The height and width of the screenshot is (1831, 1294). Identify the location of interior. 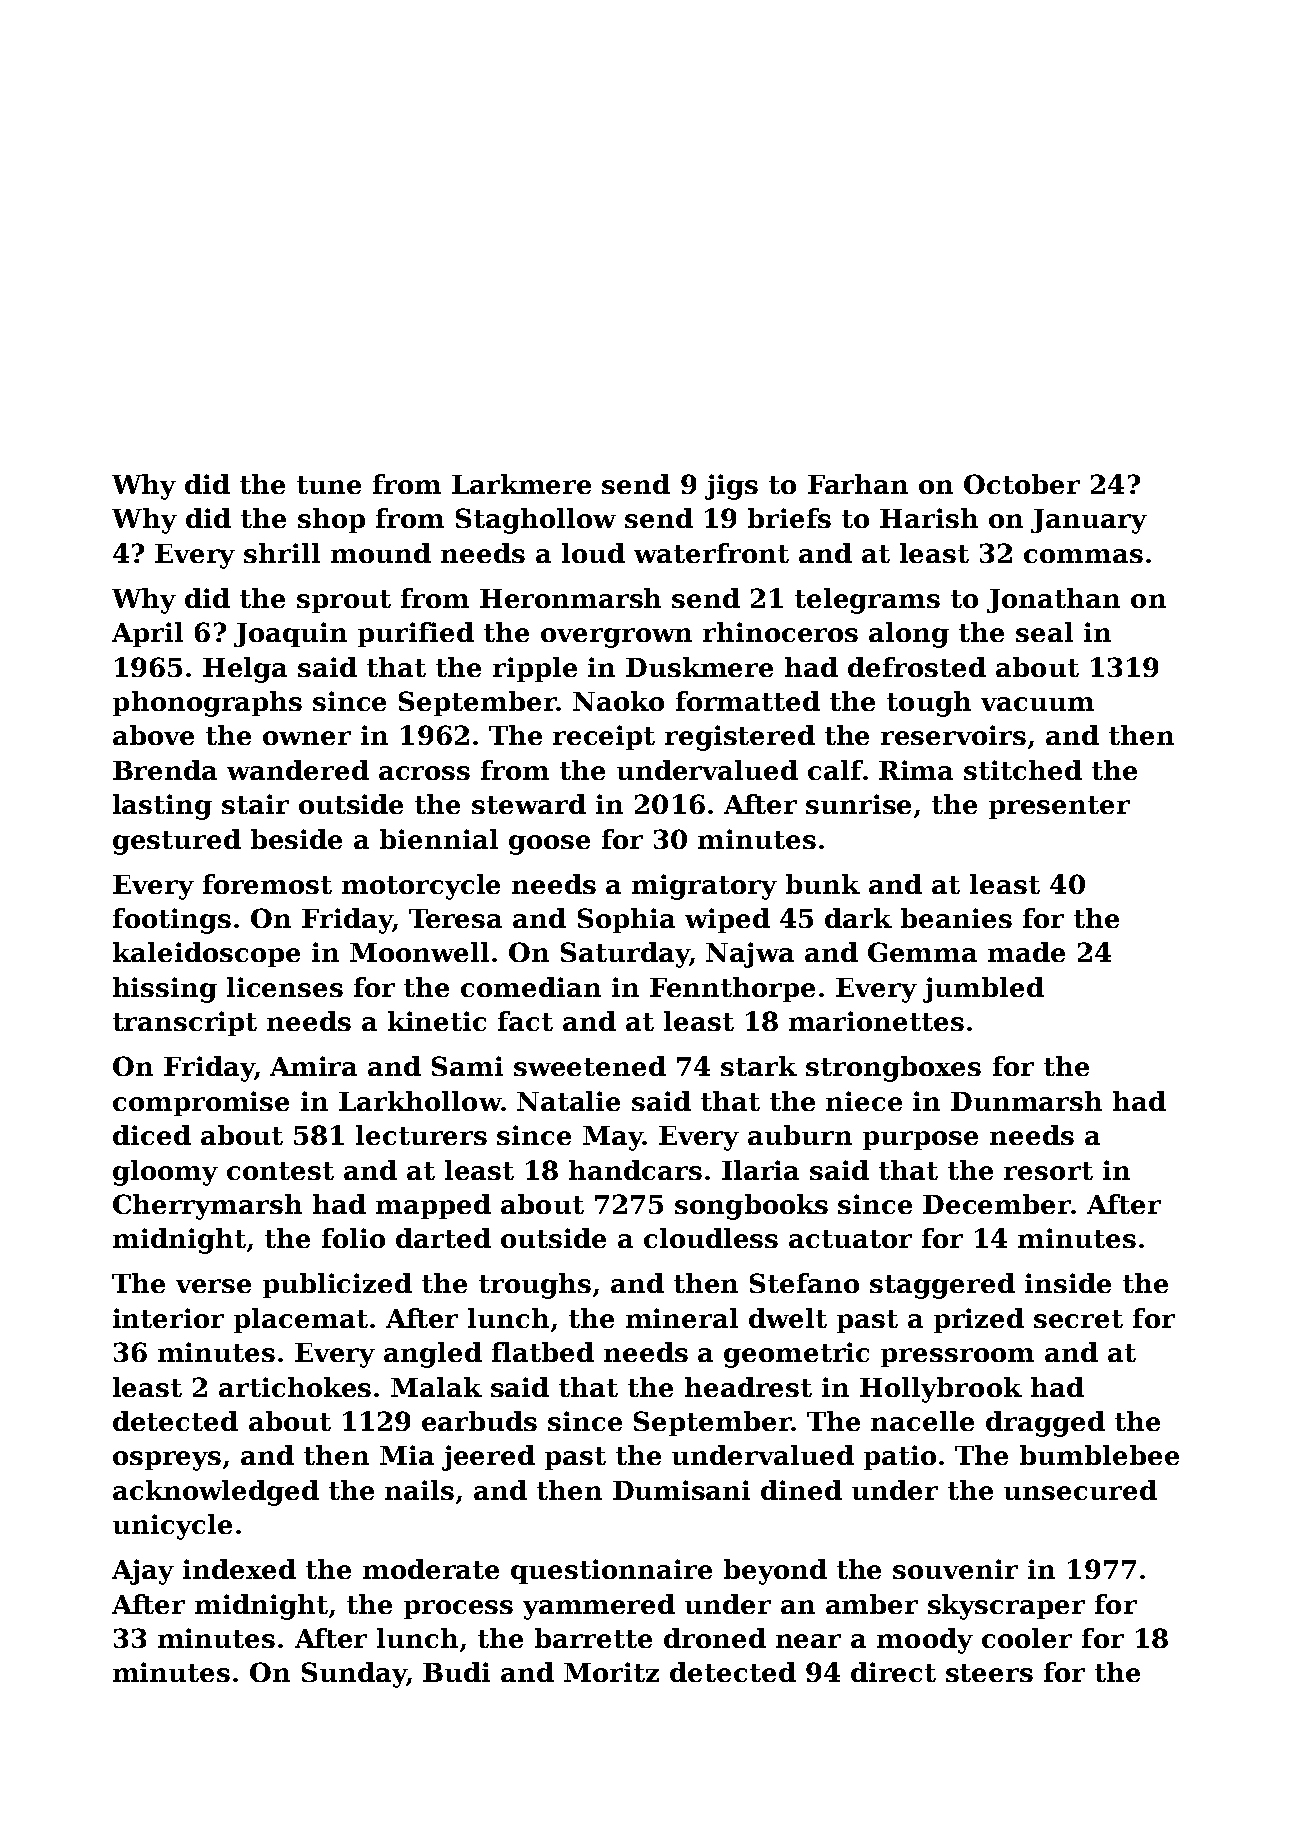
(168, 1318).
